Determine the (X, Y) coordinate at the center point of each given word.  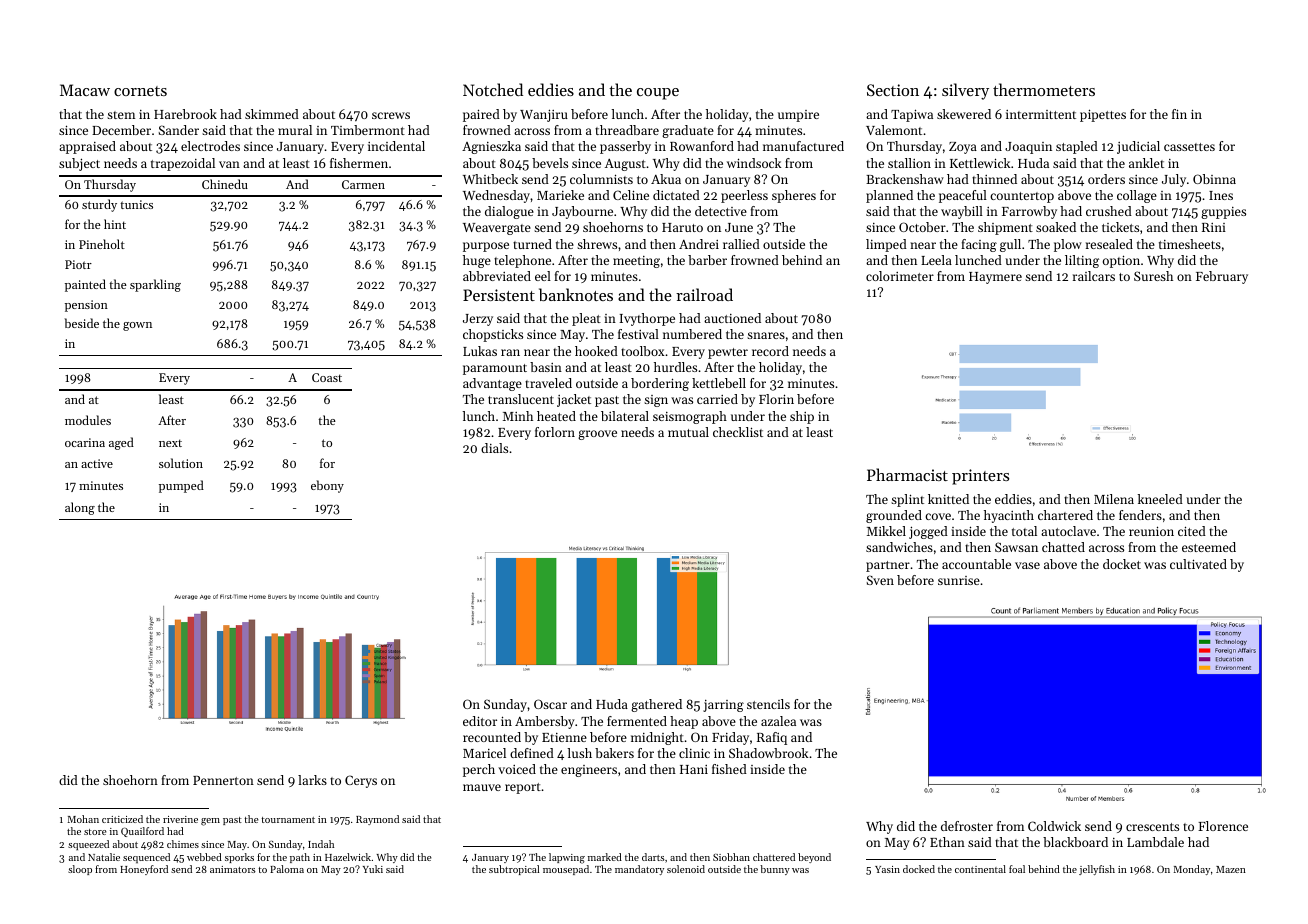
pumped (181, 486)
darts (653, 857)
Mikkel (886, 531)
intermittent (1041, 114)
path (300, 858)
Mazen (1231, 869)
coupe (658, 94)
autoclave (1068, 531)
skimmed (272, 114)
